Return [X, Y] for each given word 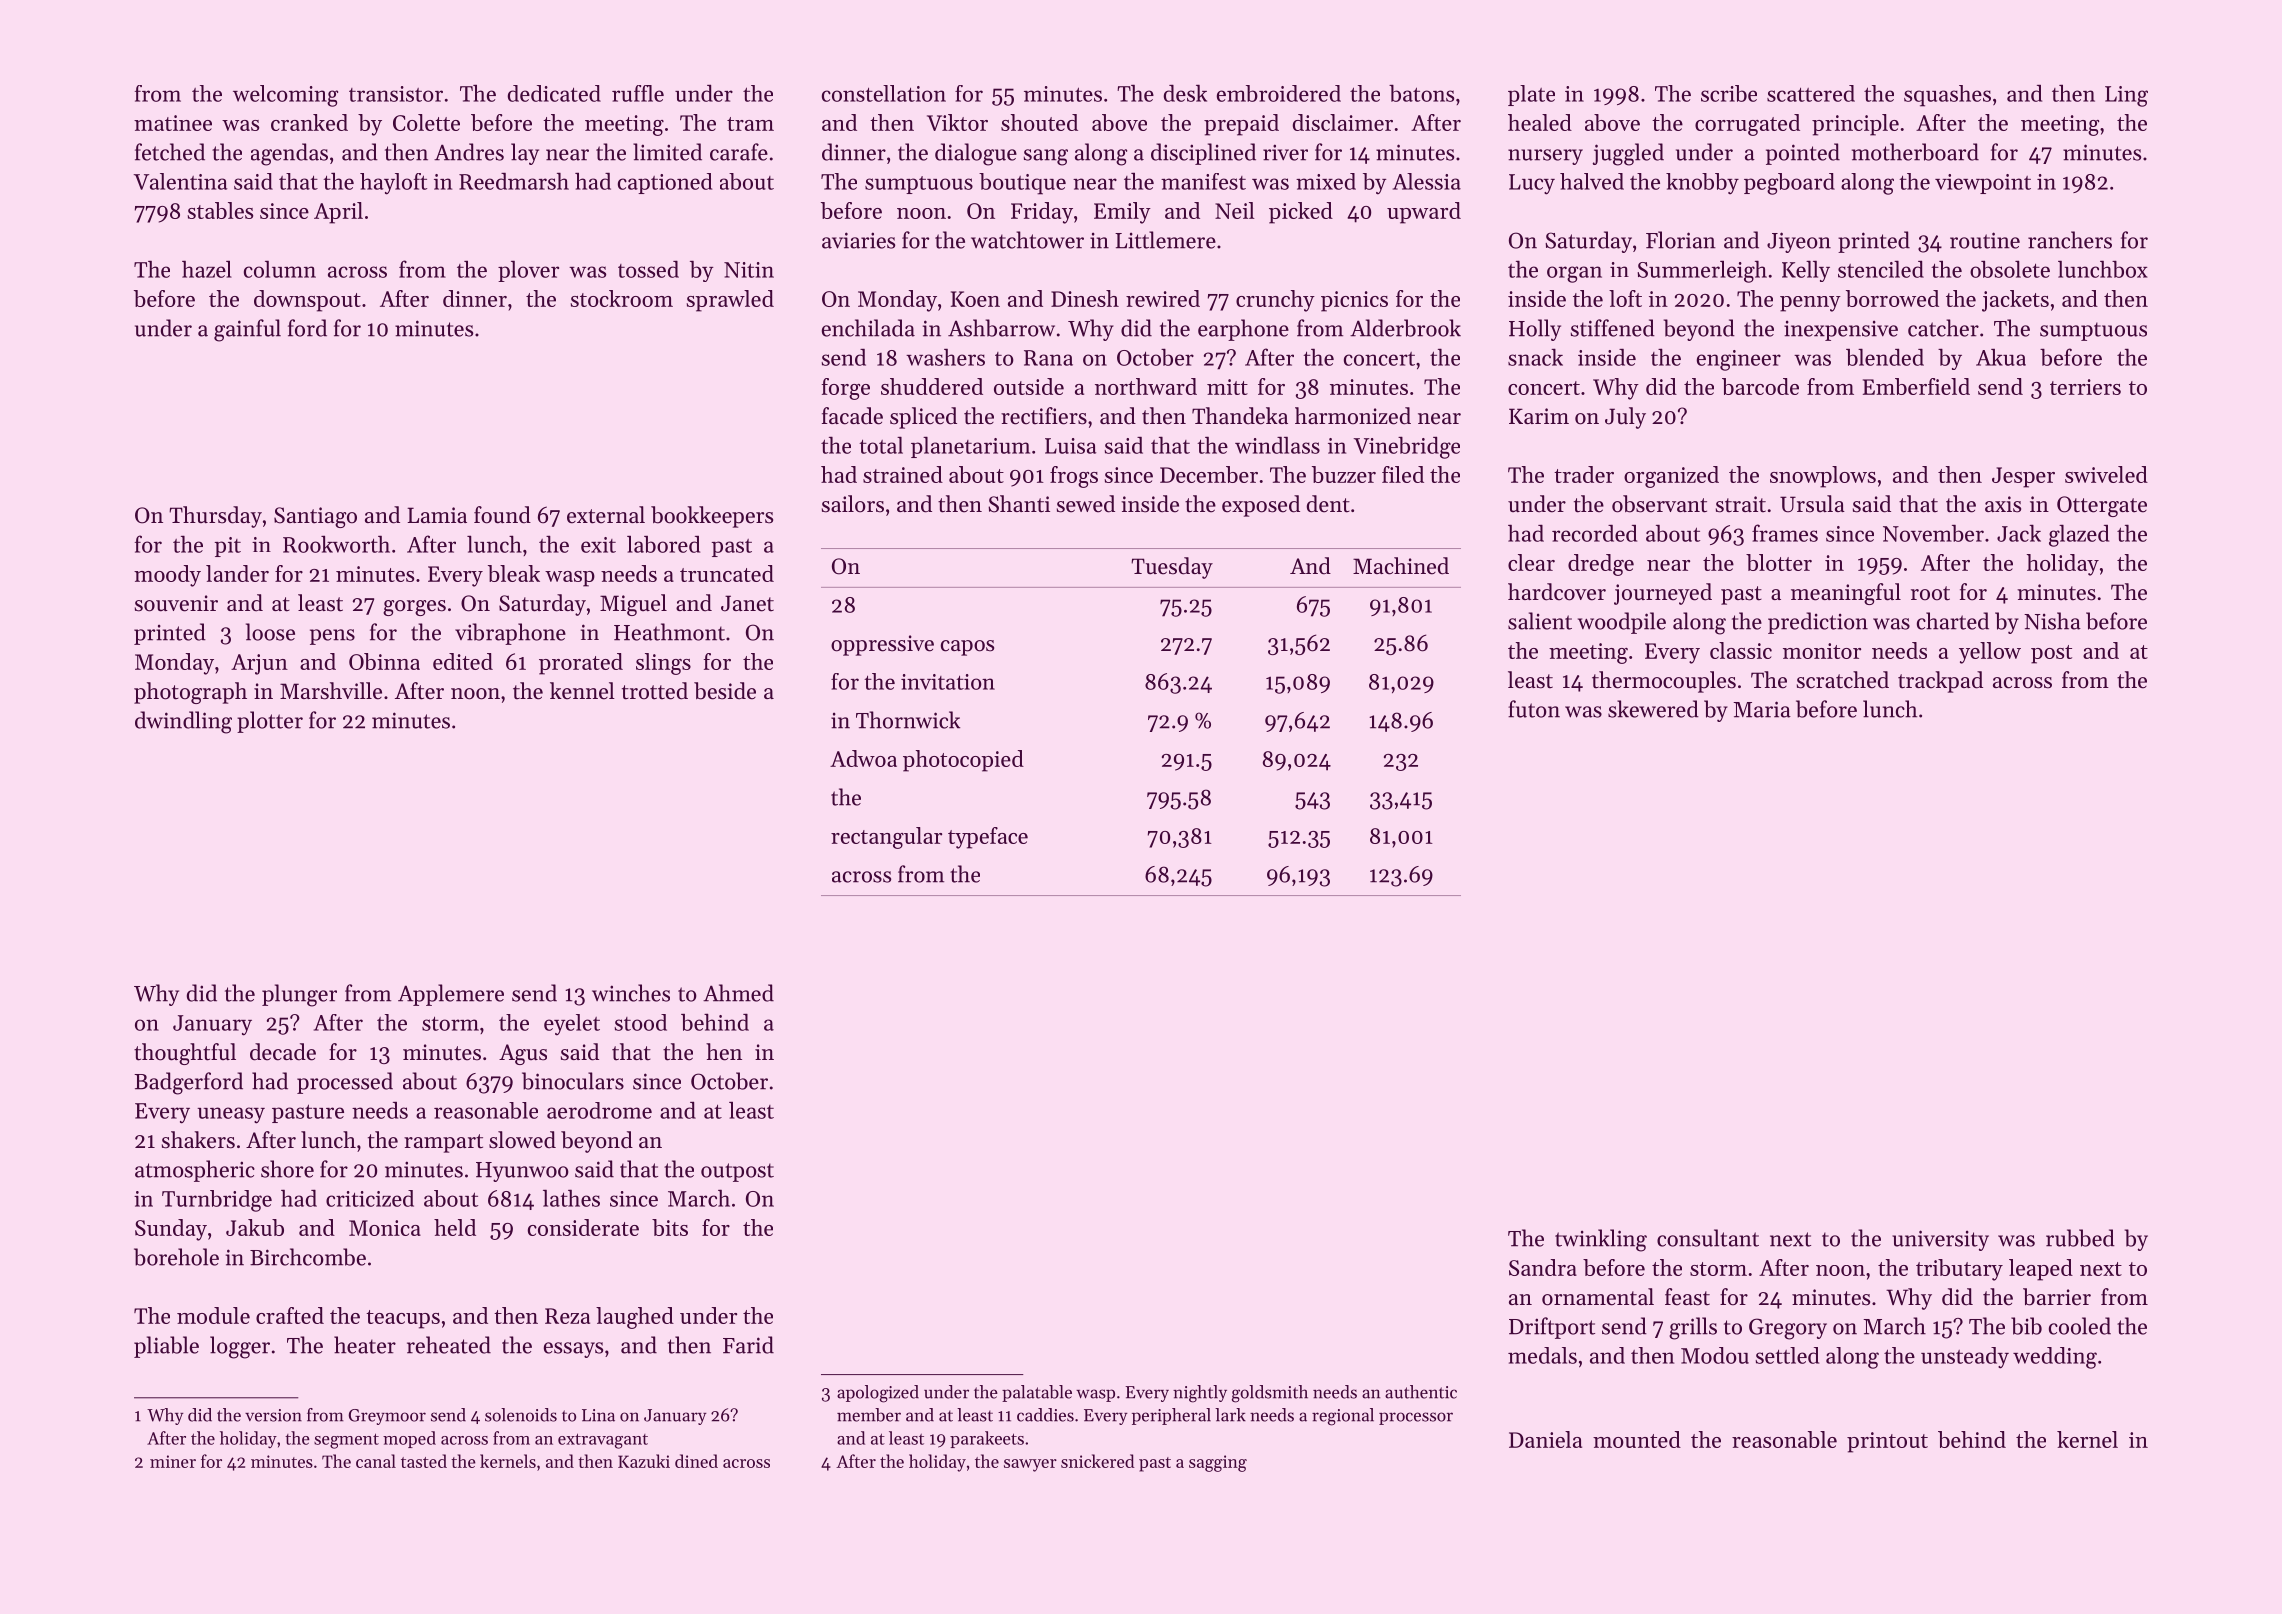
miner [173, 1461]
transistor [396, 94]
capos [967, 648]
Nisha [2052, 621]
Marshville [331, 691]
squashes [1947, 96]
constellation [884, 93]
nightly [1200, 1394]
